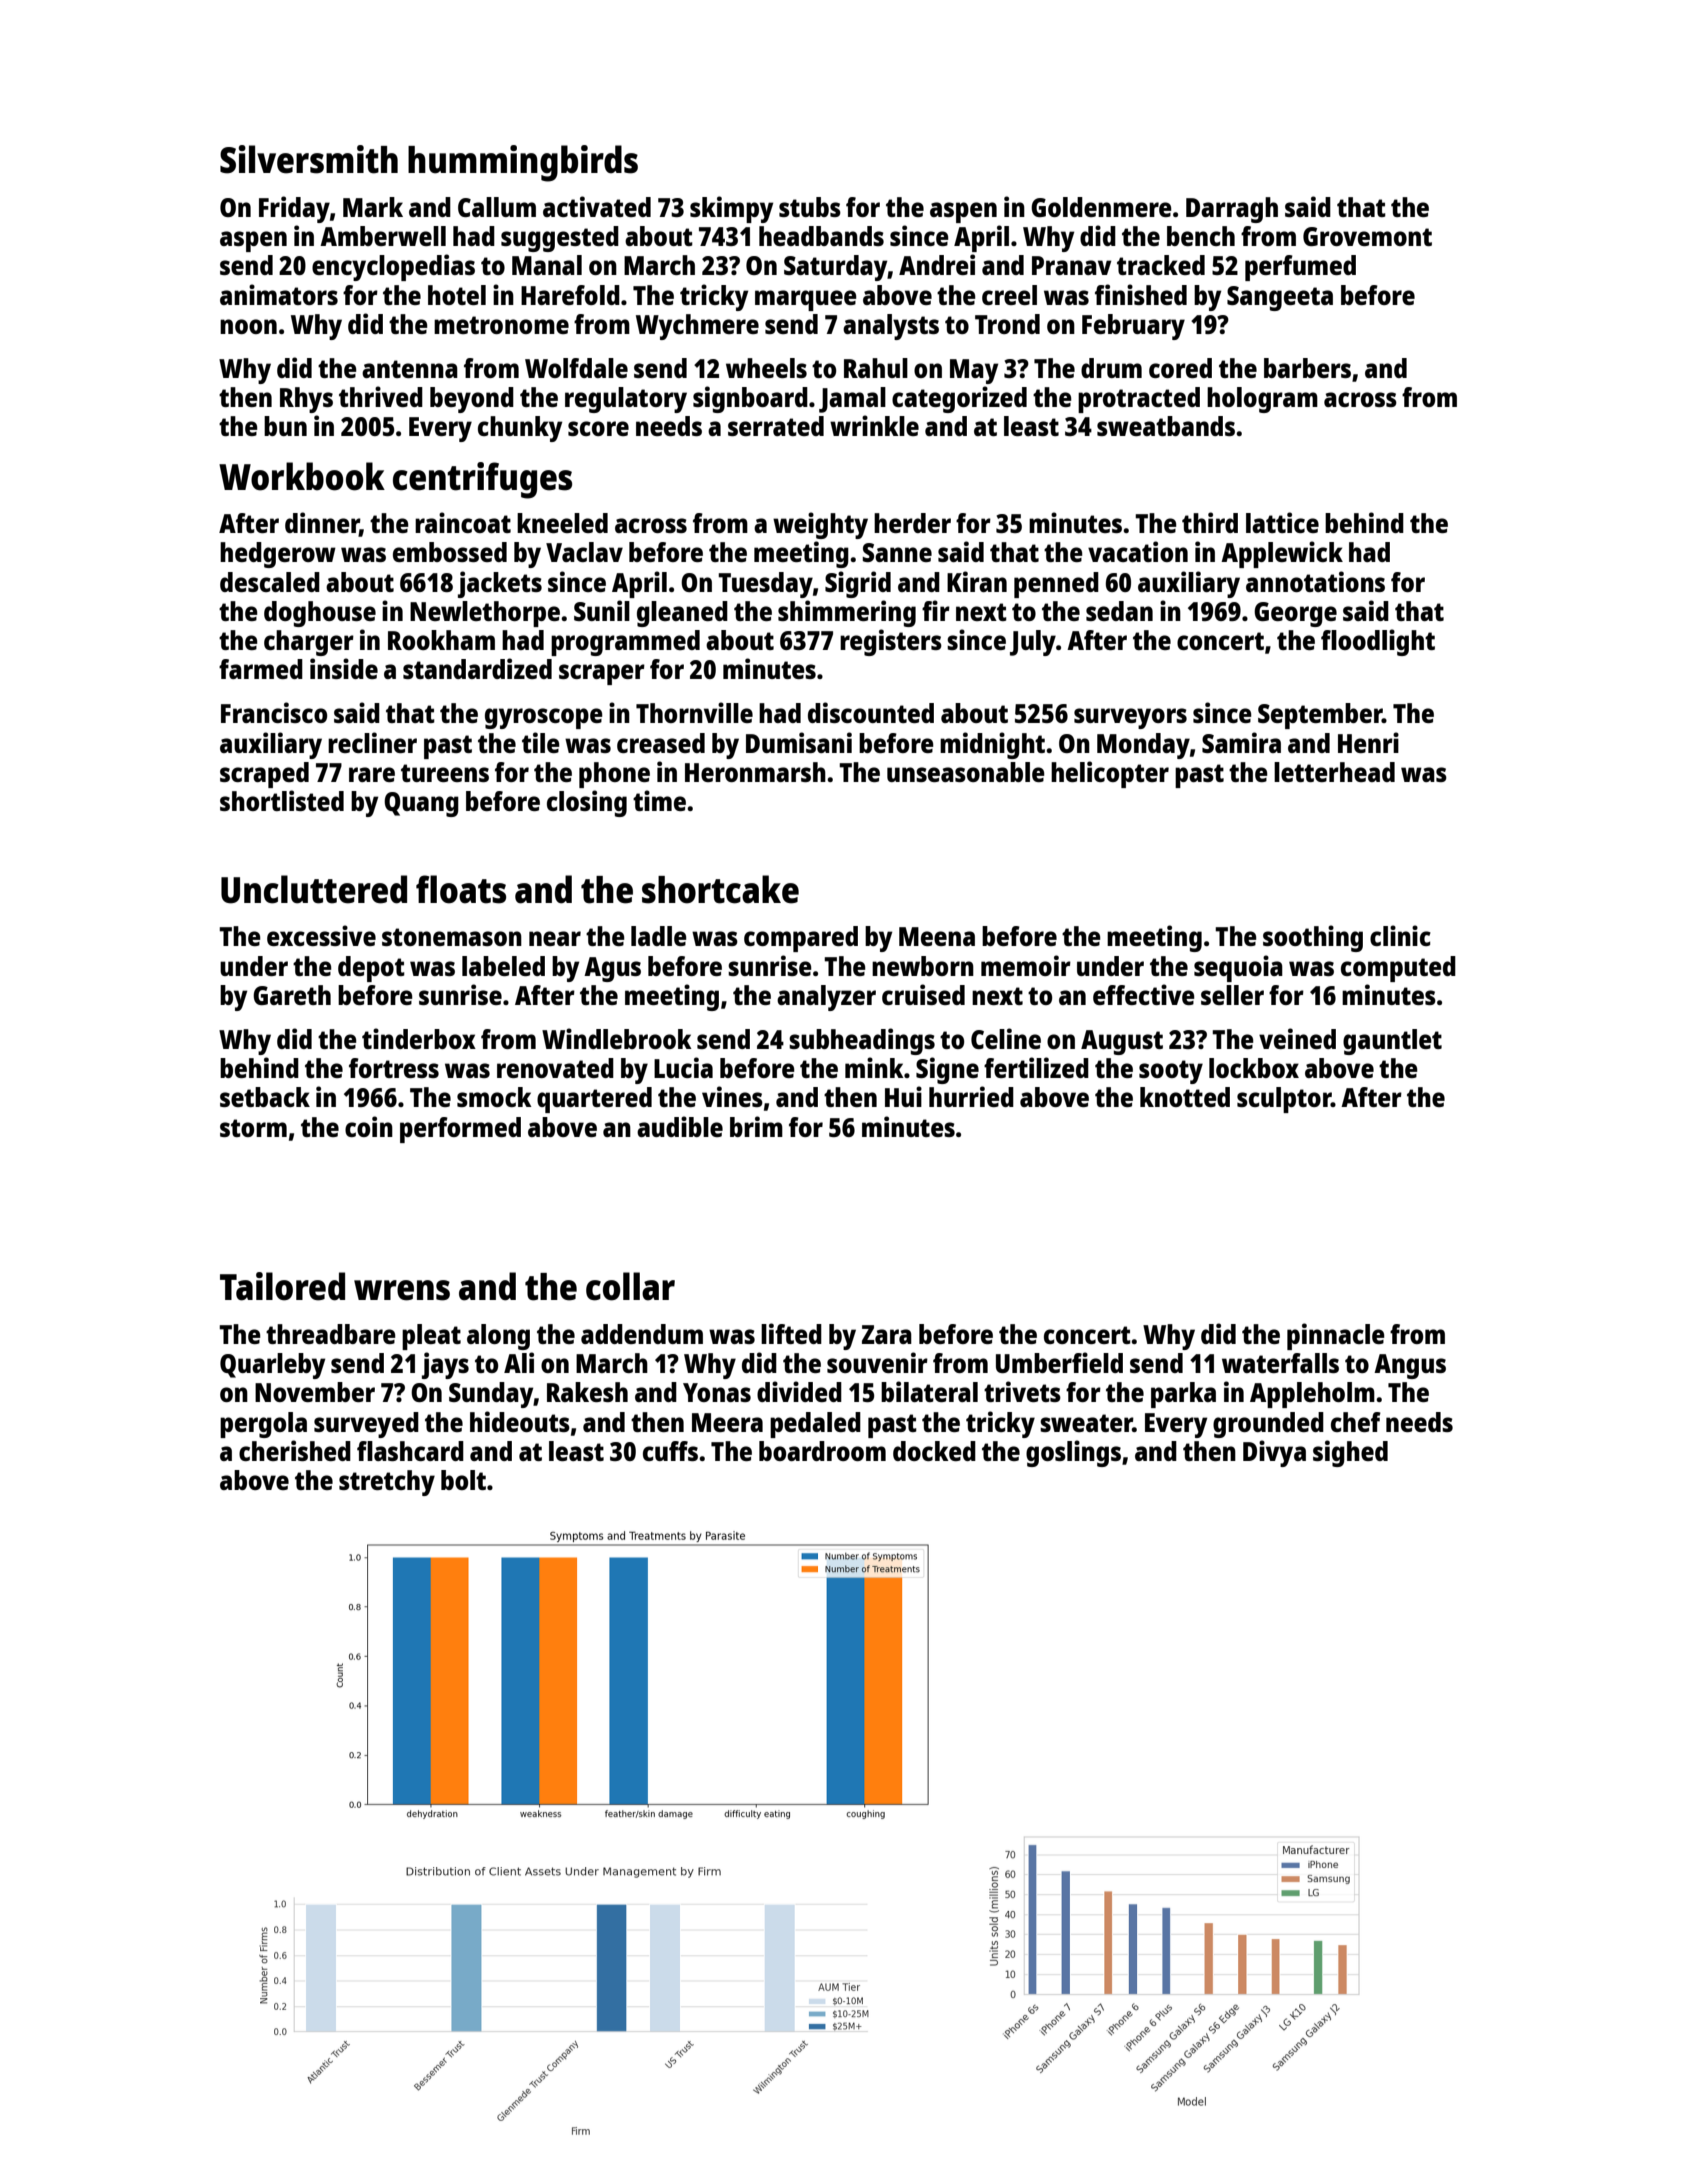  Describe the element at coordinates (547, 265) in the screenshot. I see `Manal` at that location.
